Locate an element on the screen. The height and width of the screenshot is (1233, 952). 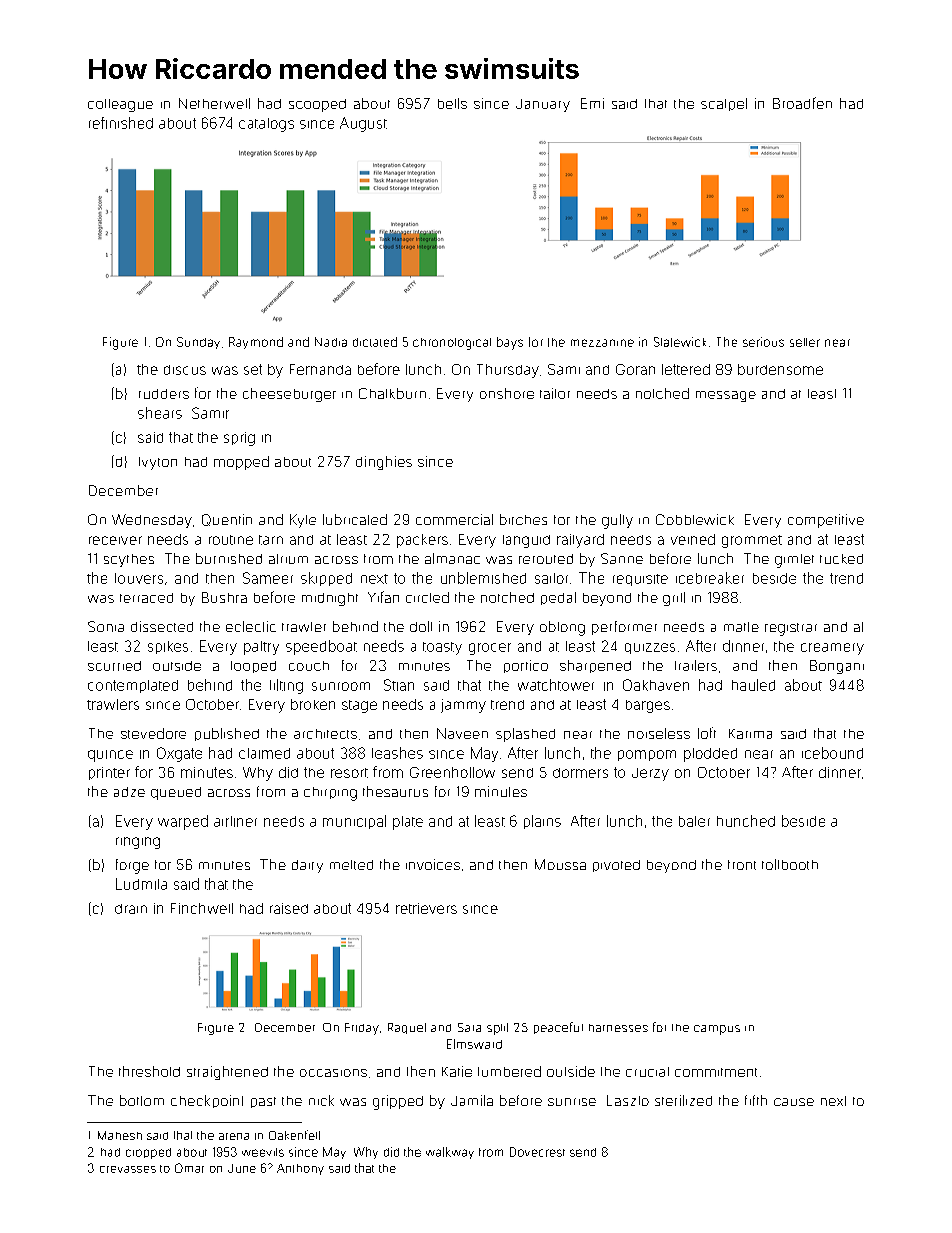
pivoted is located at coordinates (616, 866).
